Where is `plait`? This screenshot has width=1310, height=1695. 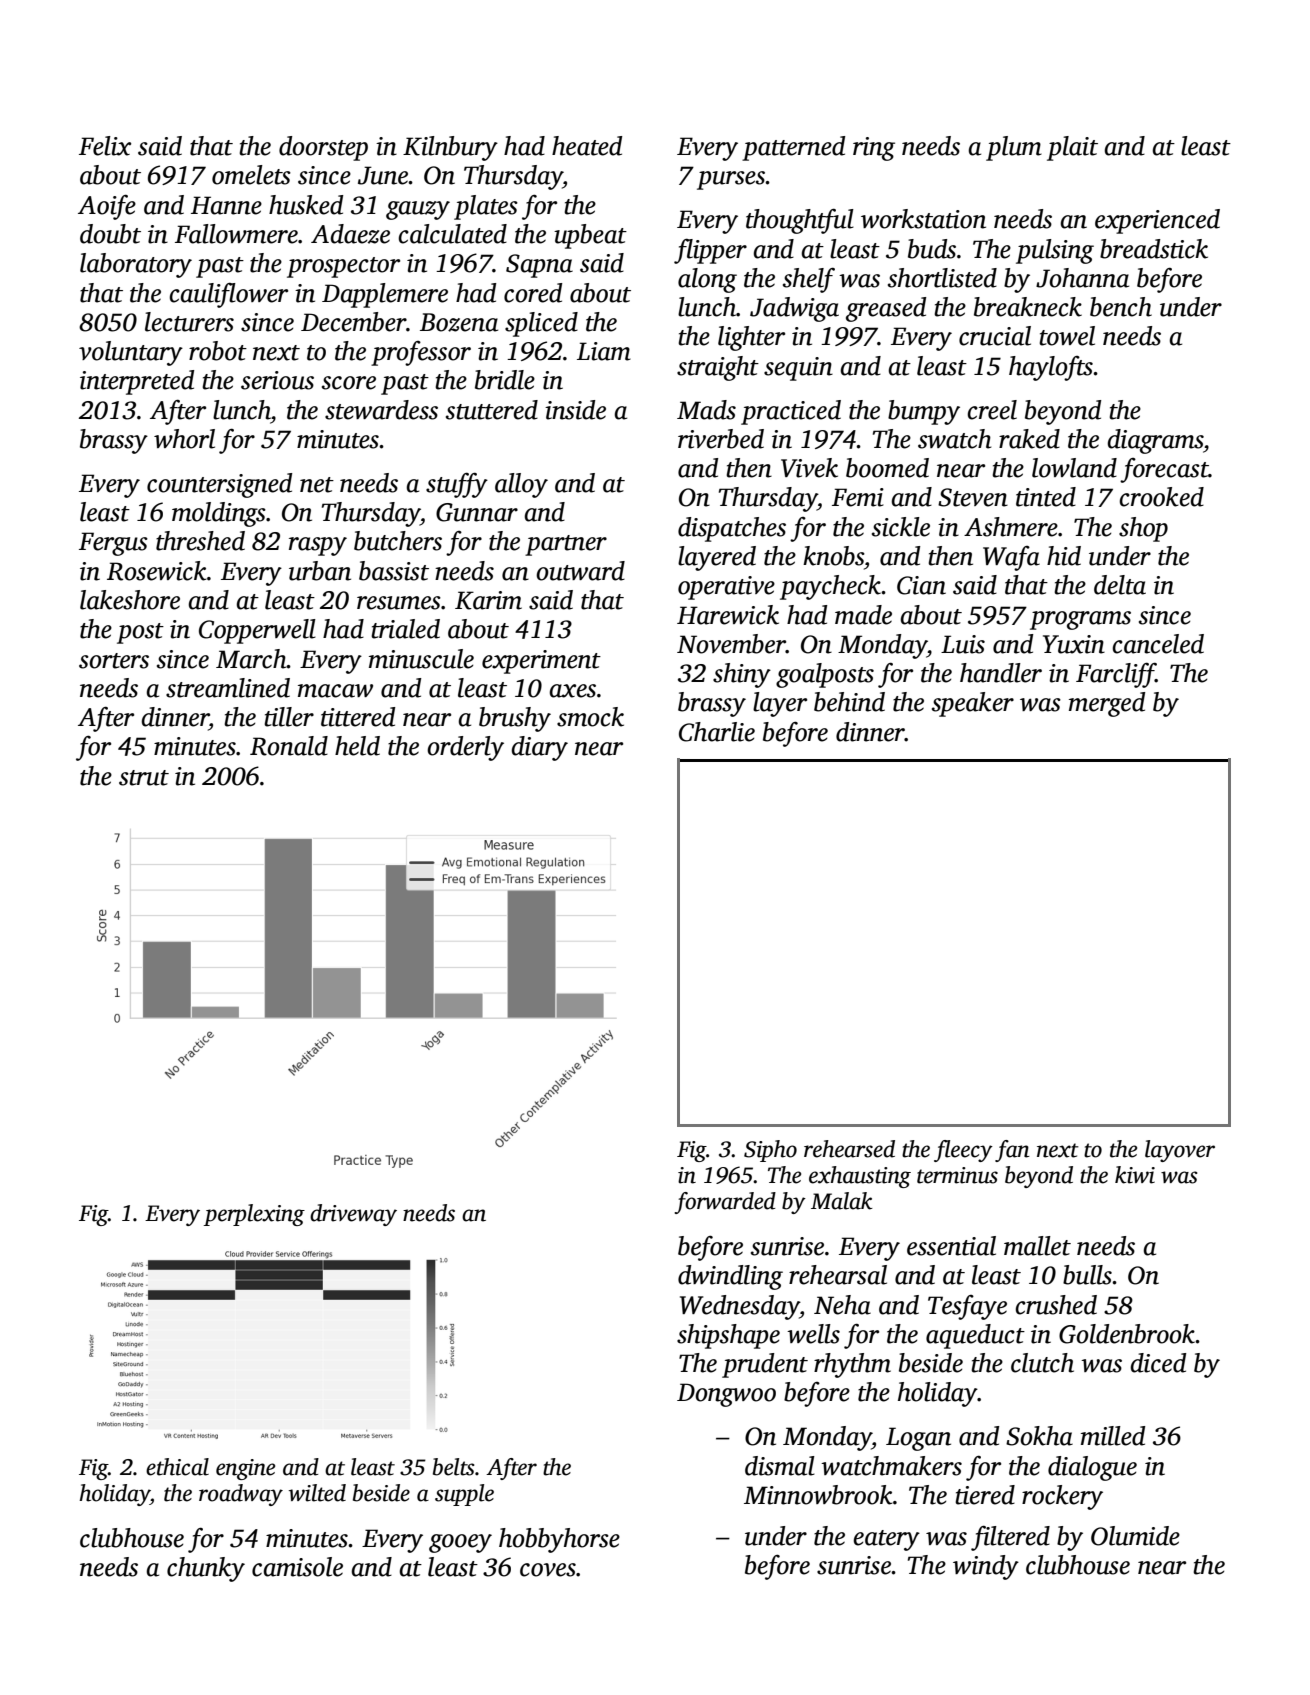 plait is located at coordinates (1072, 148).
